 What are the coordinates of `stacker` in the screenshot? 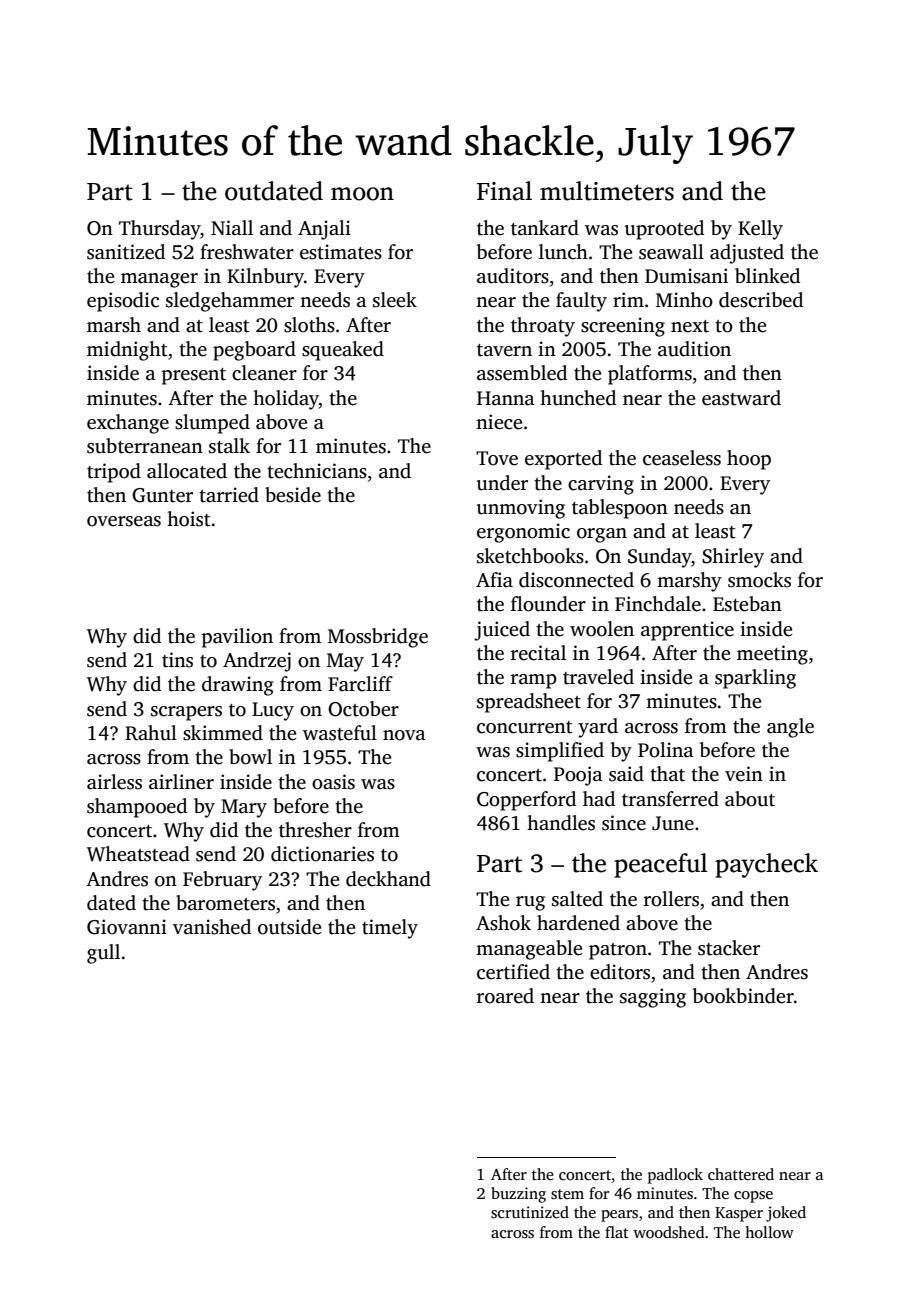 It's located at (729, 948).
